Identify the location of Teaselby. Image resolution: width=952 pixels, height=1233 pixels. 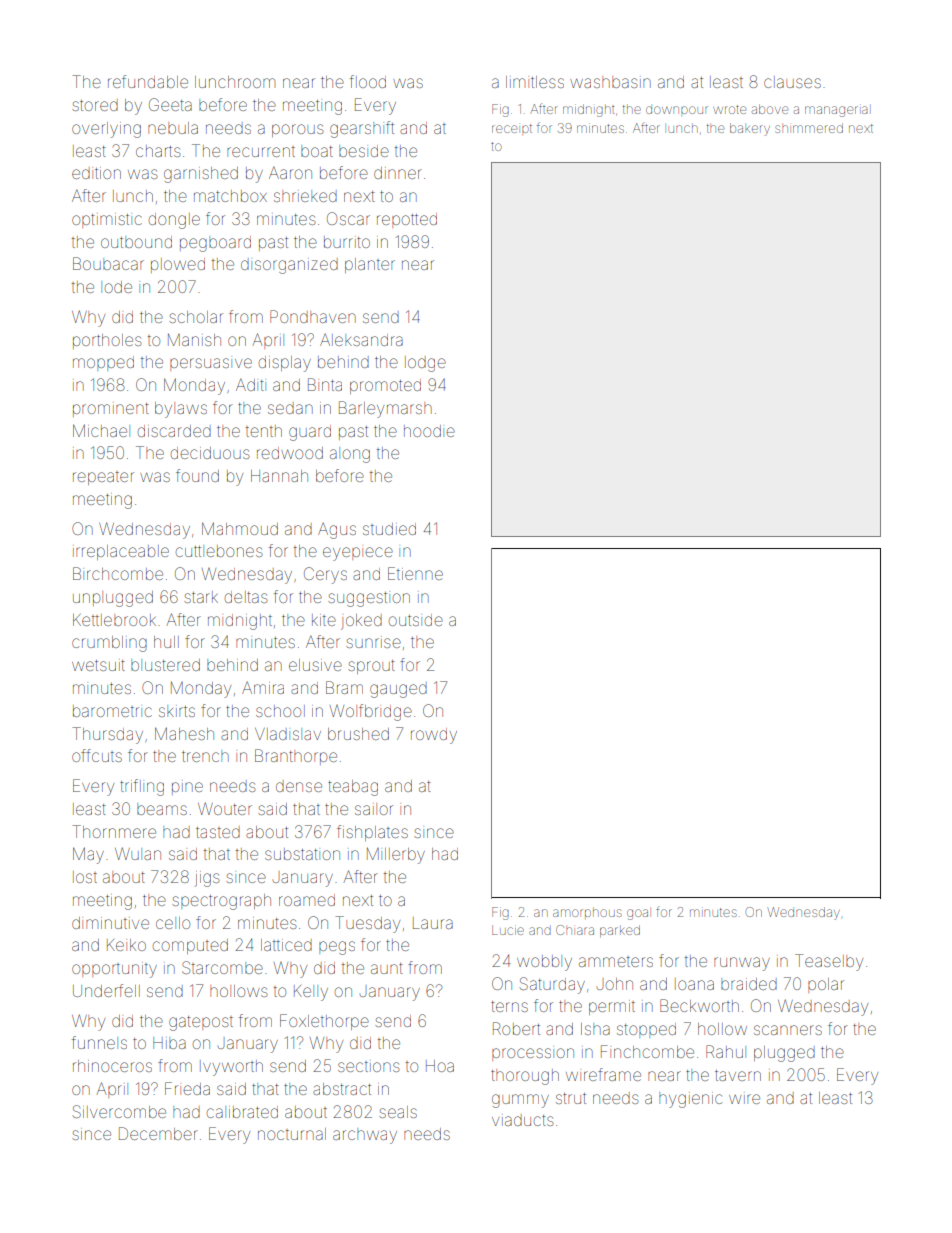
(829, 962).
